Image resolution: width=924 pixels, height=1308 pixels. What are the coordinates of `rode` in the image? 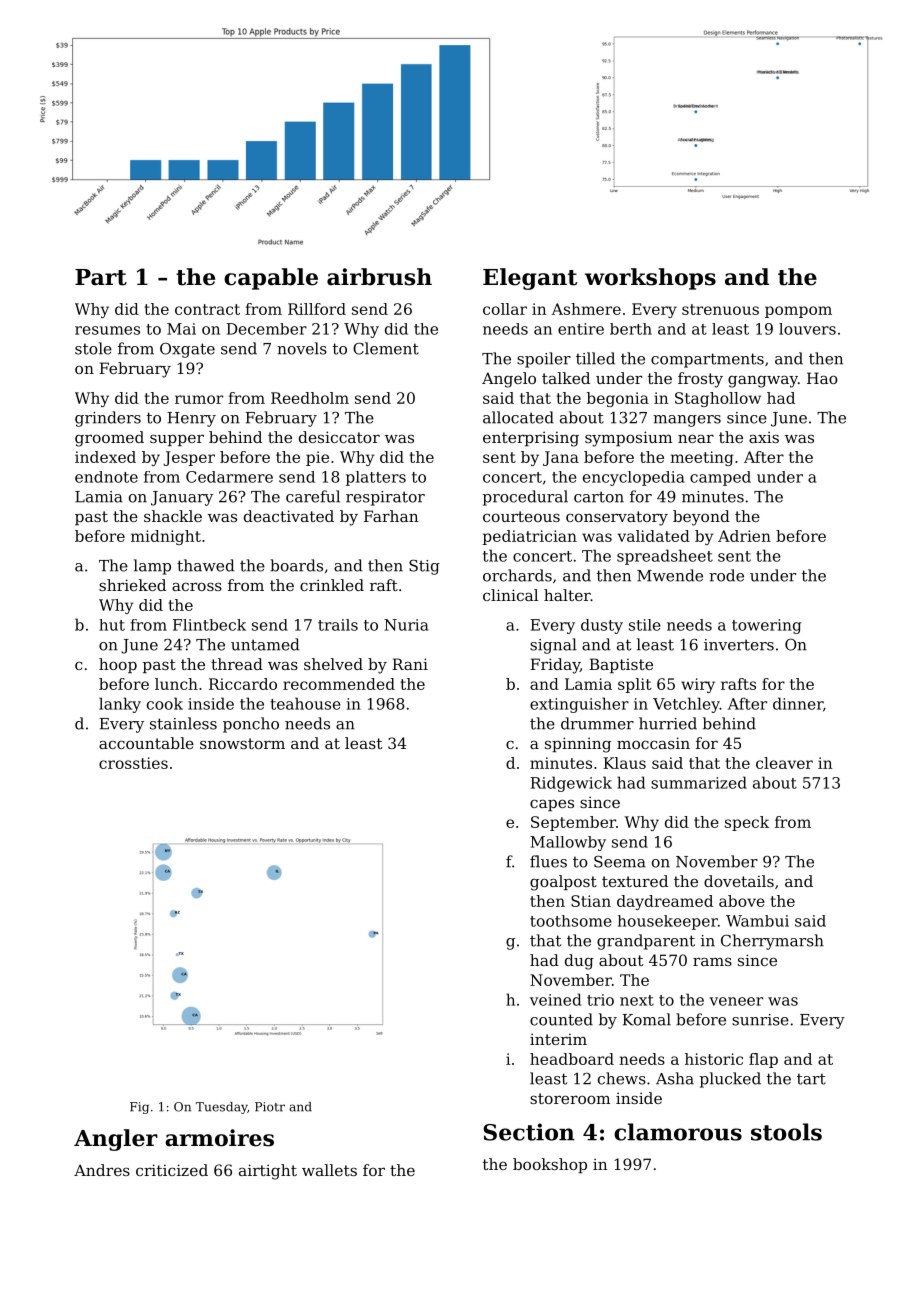 It's located at (726, 575).
